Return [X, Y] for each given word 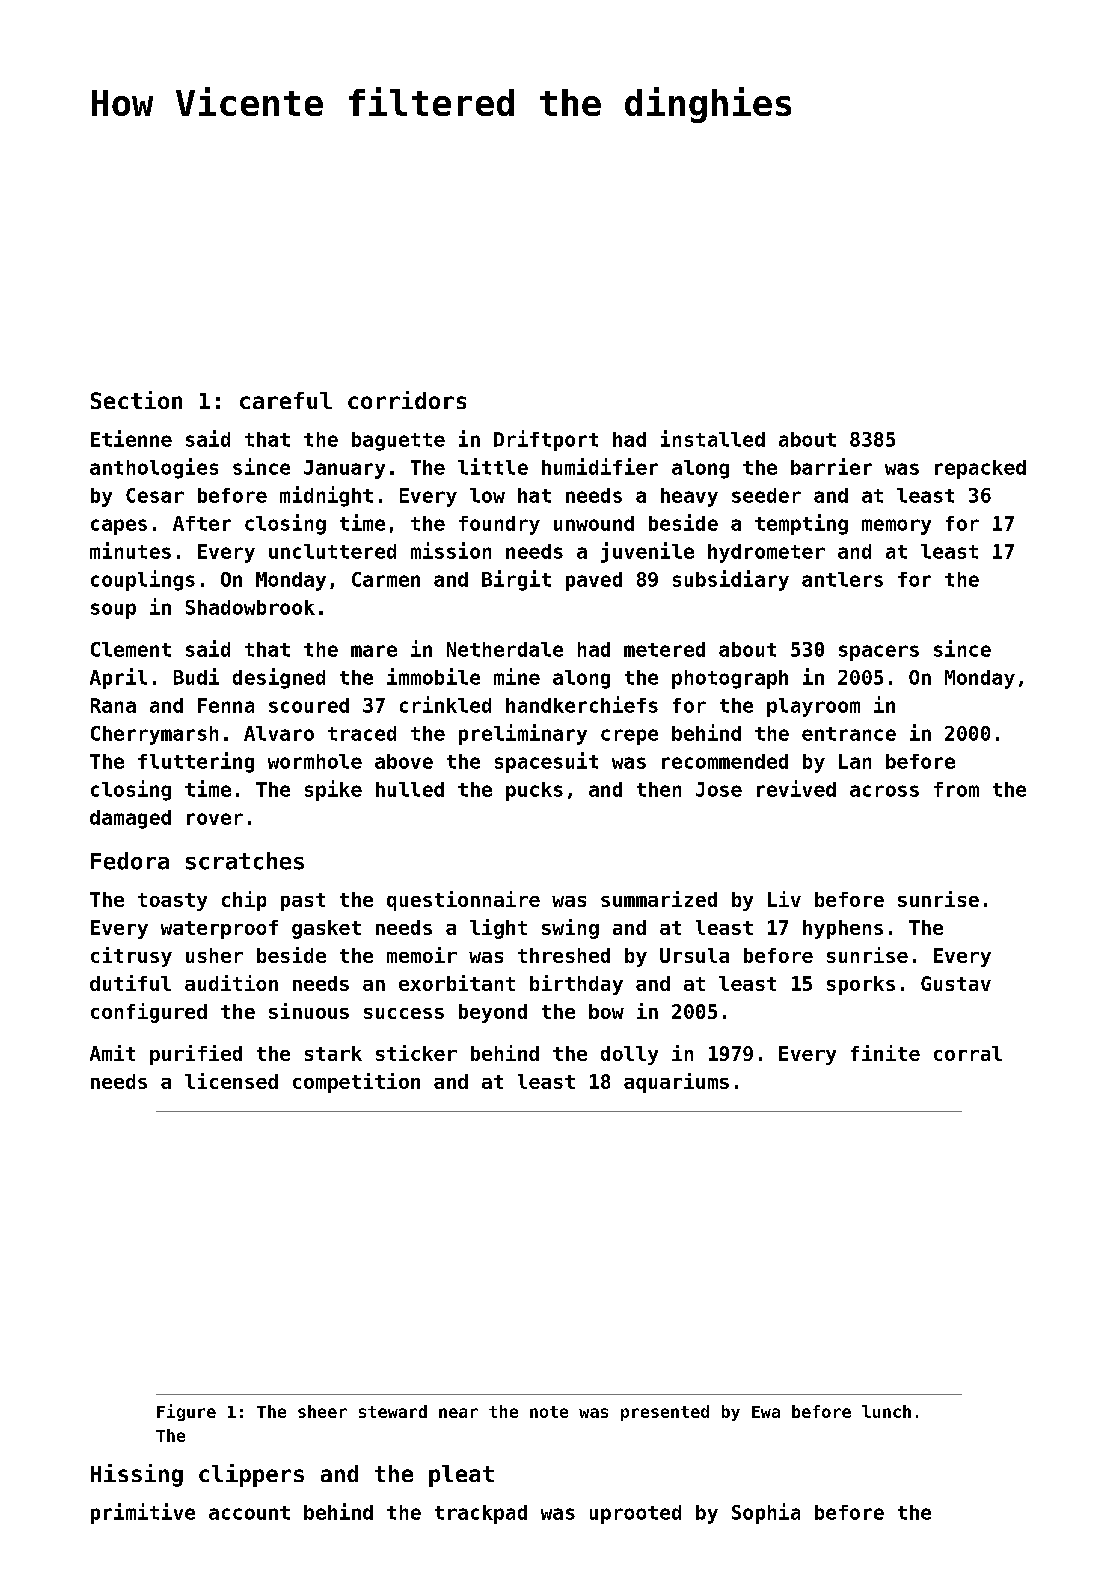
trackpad [481, 1514]
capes [119, 527]
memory [896, 527]
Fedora [130, 861]
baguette [398, 441]
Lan [855, 761]
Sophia [766, 1513]
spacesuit [546, 762]
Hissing [137, 1475]
